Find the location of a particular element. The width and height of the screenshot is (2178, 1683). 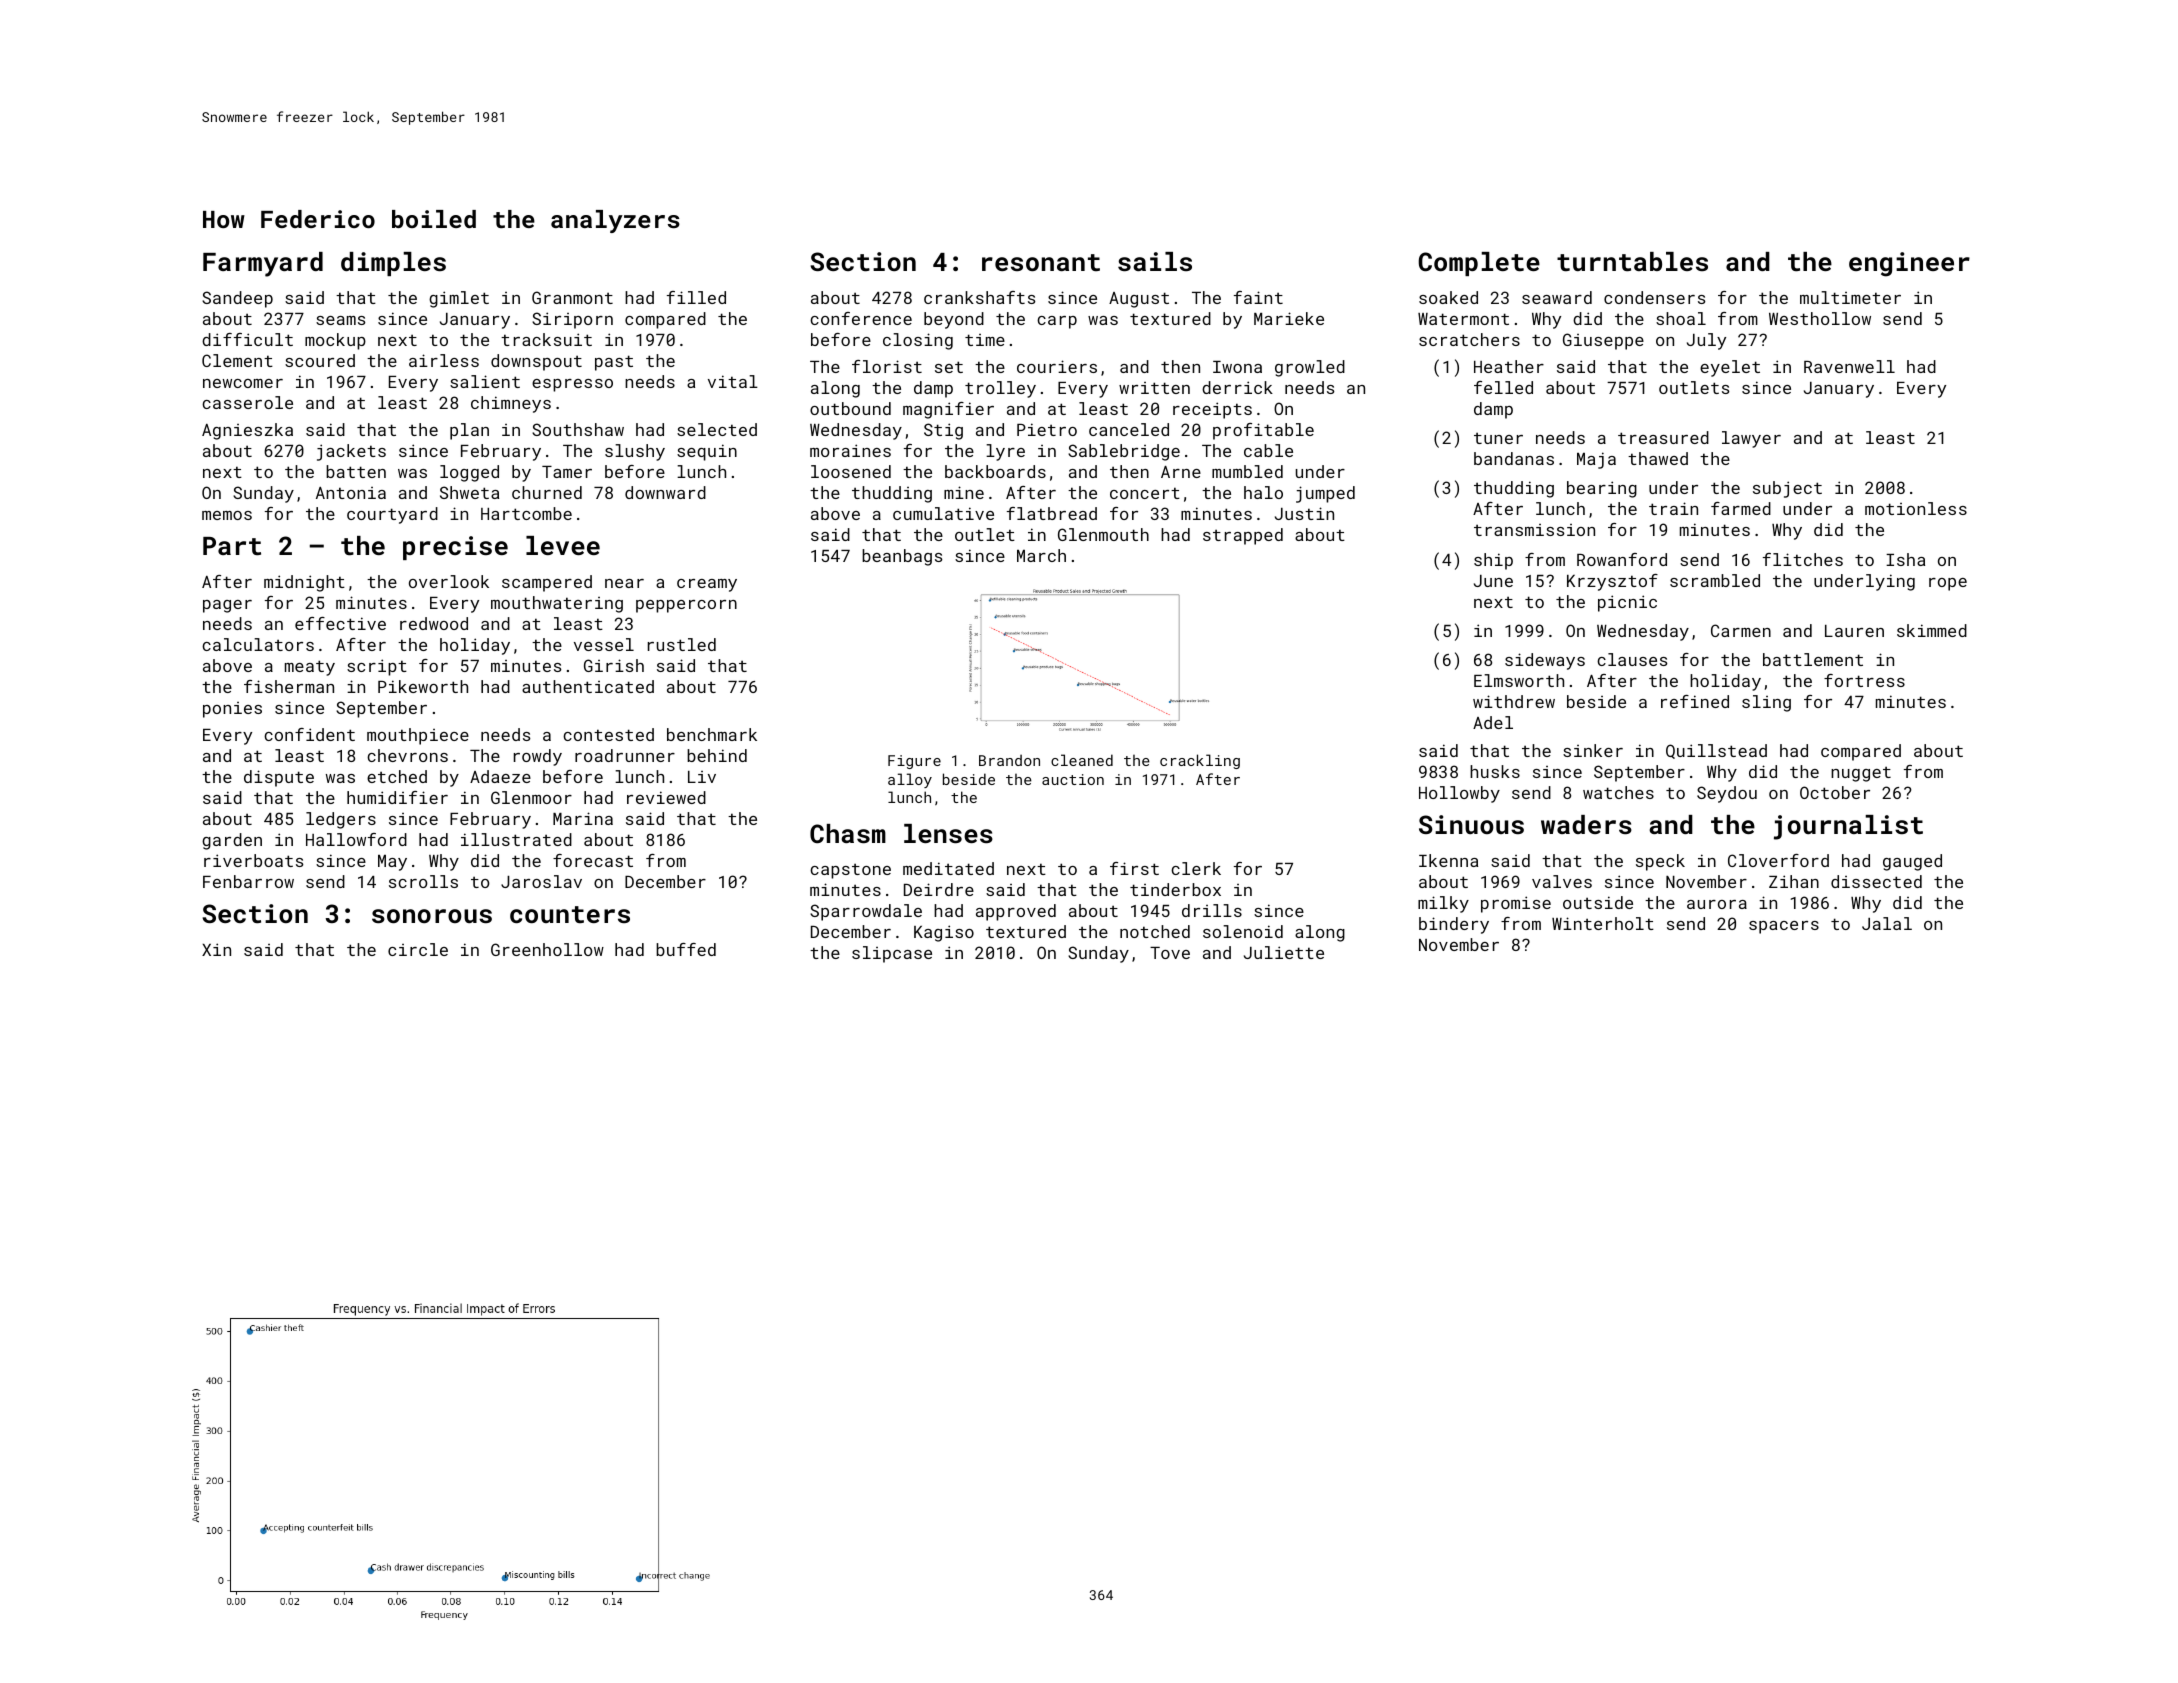

tuner is located at coordinates (1498, 438).
